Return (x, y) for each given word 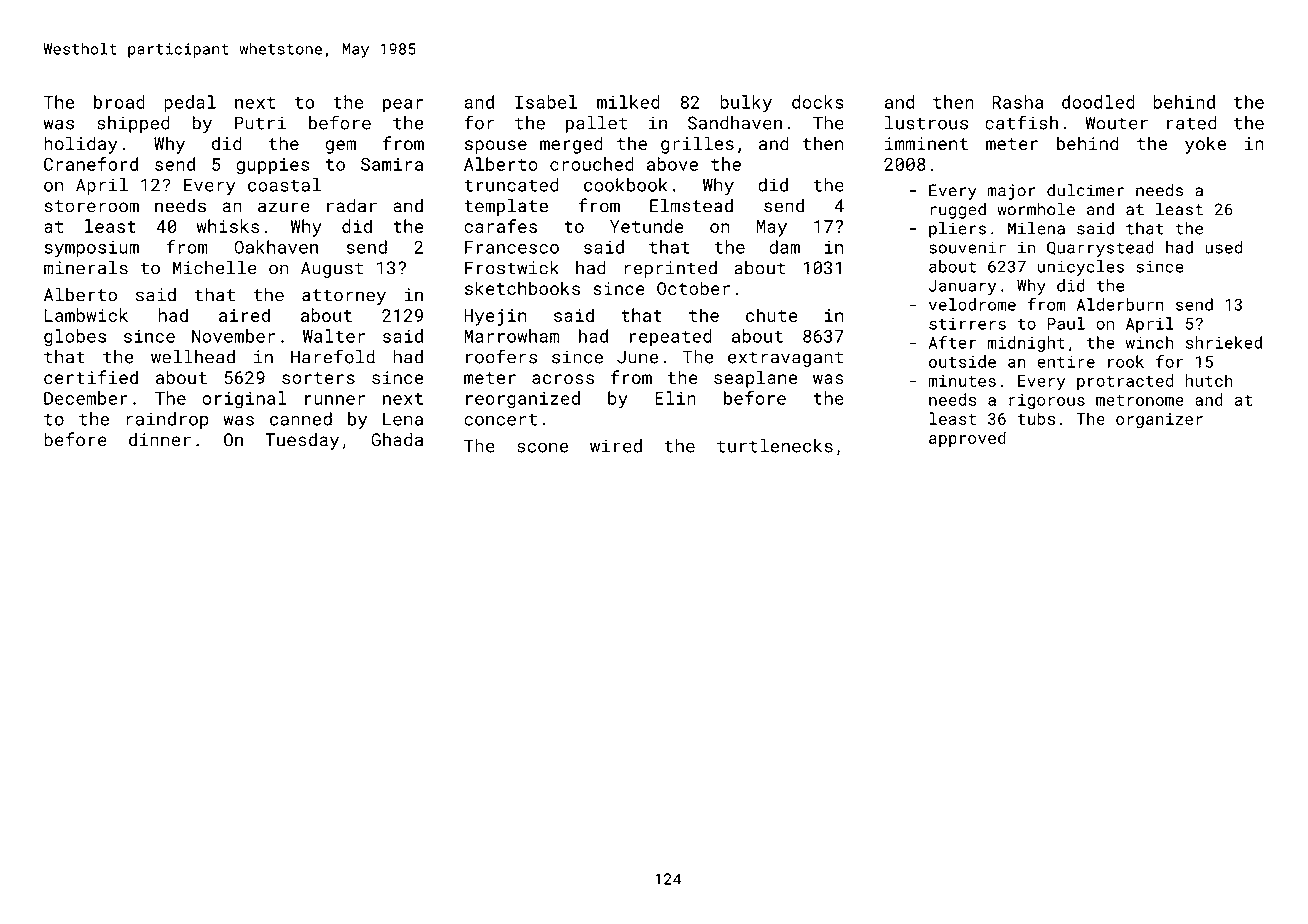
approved (967, 439)
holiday (80, 145)
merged (571, 145)
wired (616, 446)
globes (75, 338)
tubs (1036, 418)
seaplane (755, 379)
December (86, 398)
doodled (1098, 102)
